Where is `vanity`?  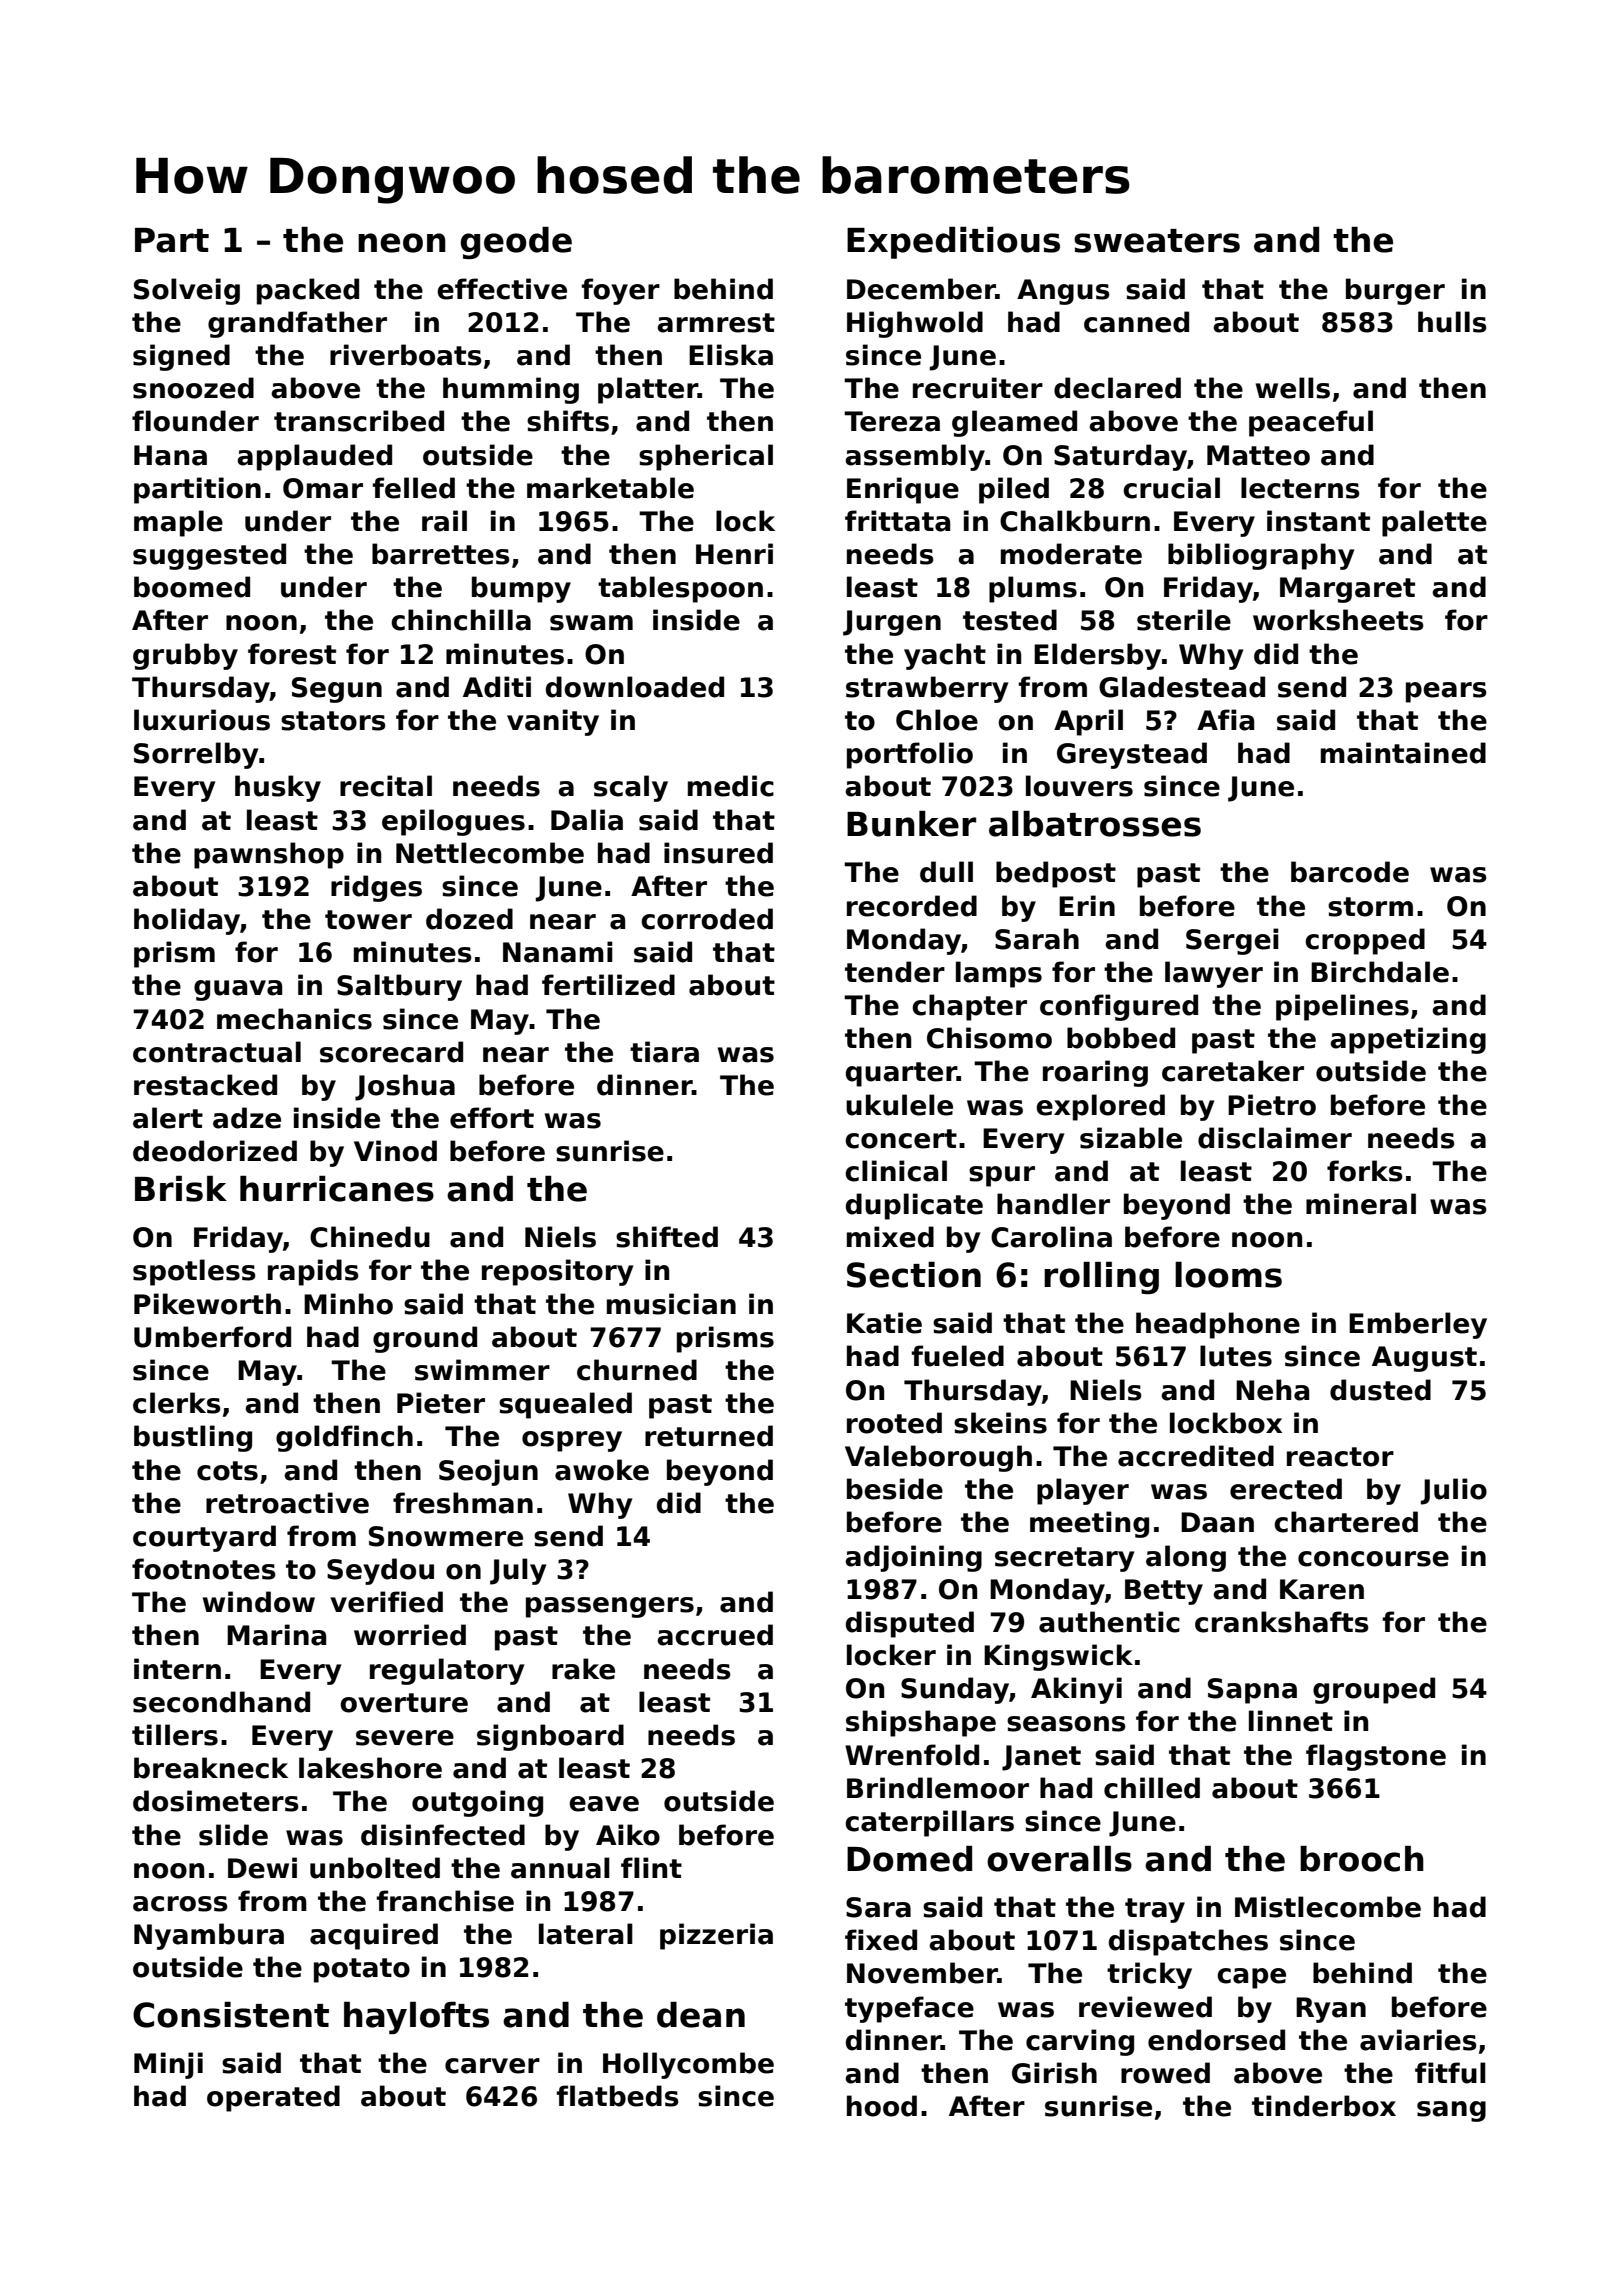
vanity is located at coordinates (553, 722).
